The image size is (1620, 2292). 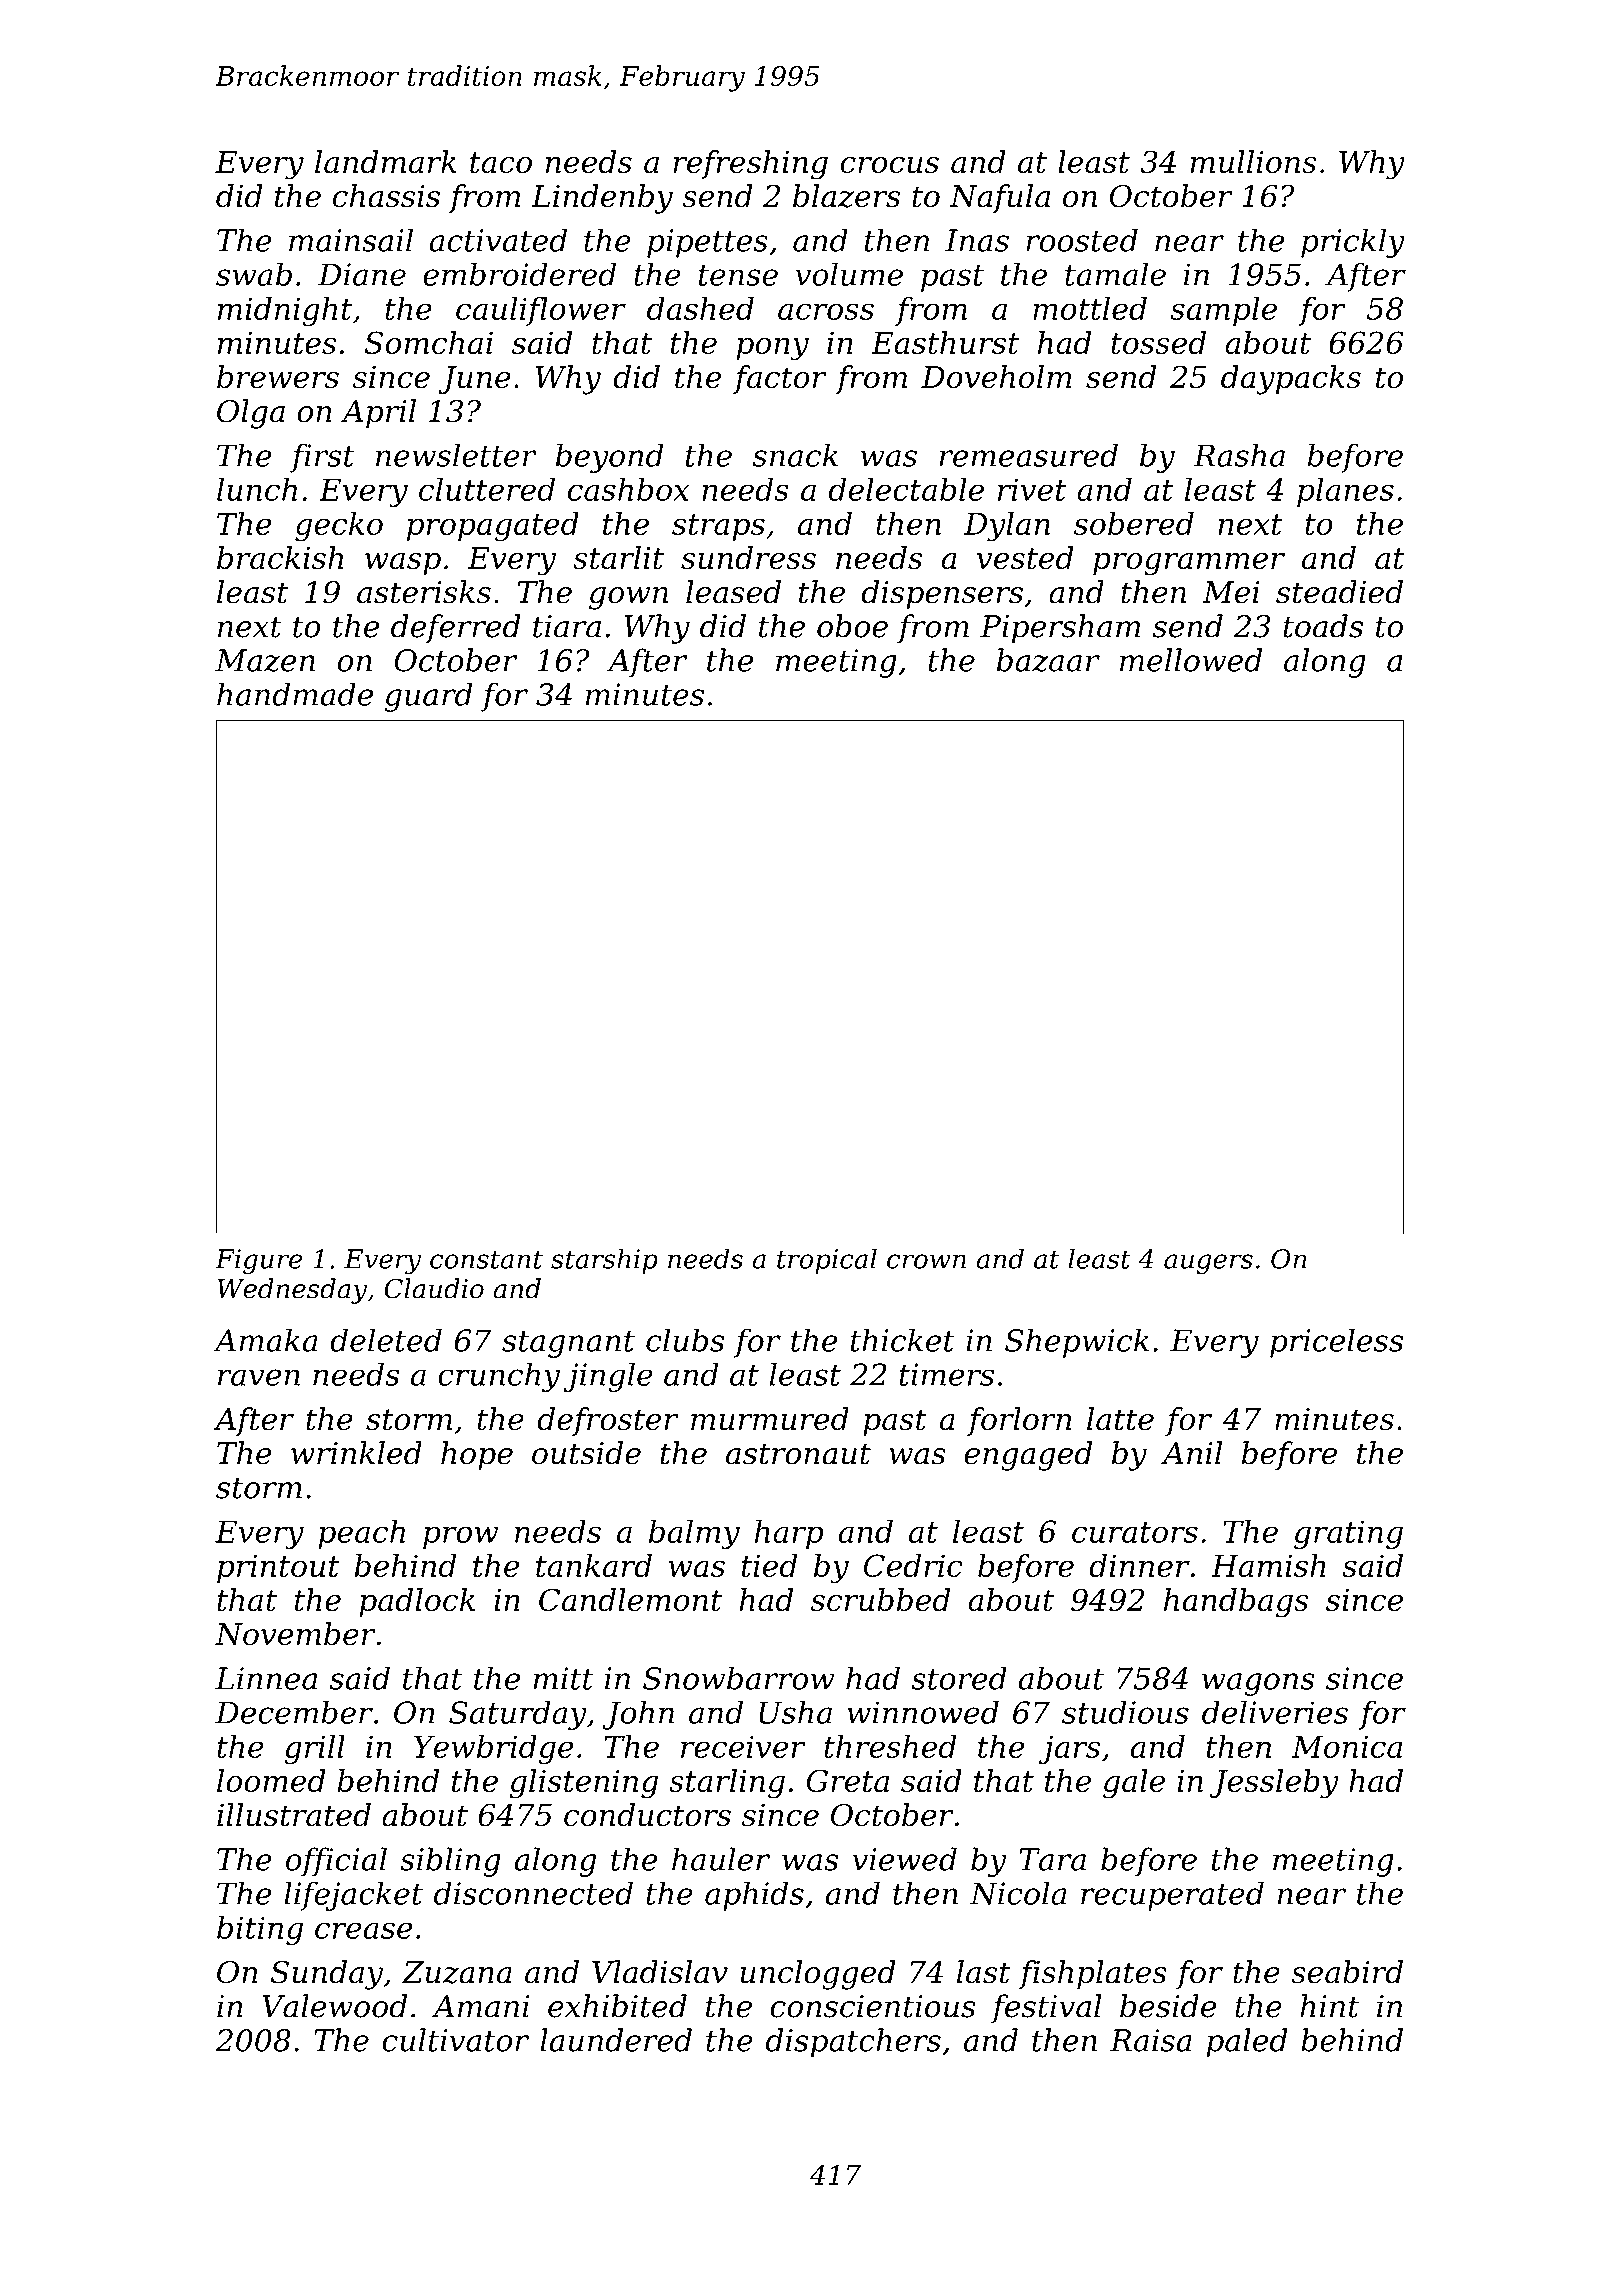 What do you see at coordinates (1134, 1784) in the screenshot?
I see `gale` at bounding box center [1134, 1784].
